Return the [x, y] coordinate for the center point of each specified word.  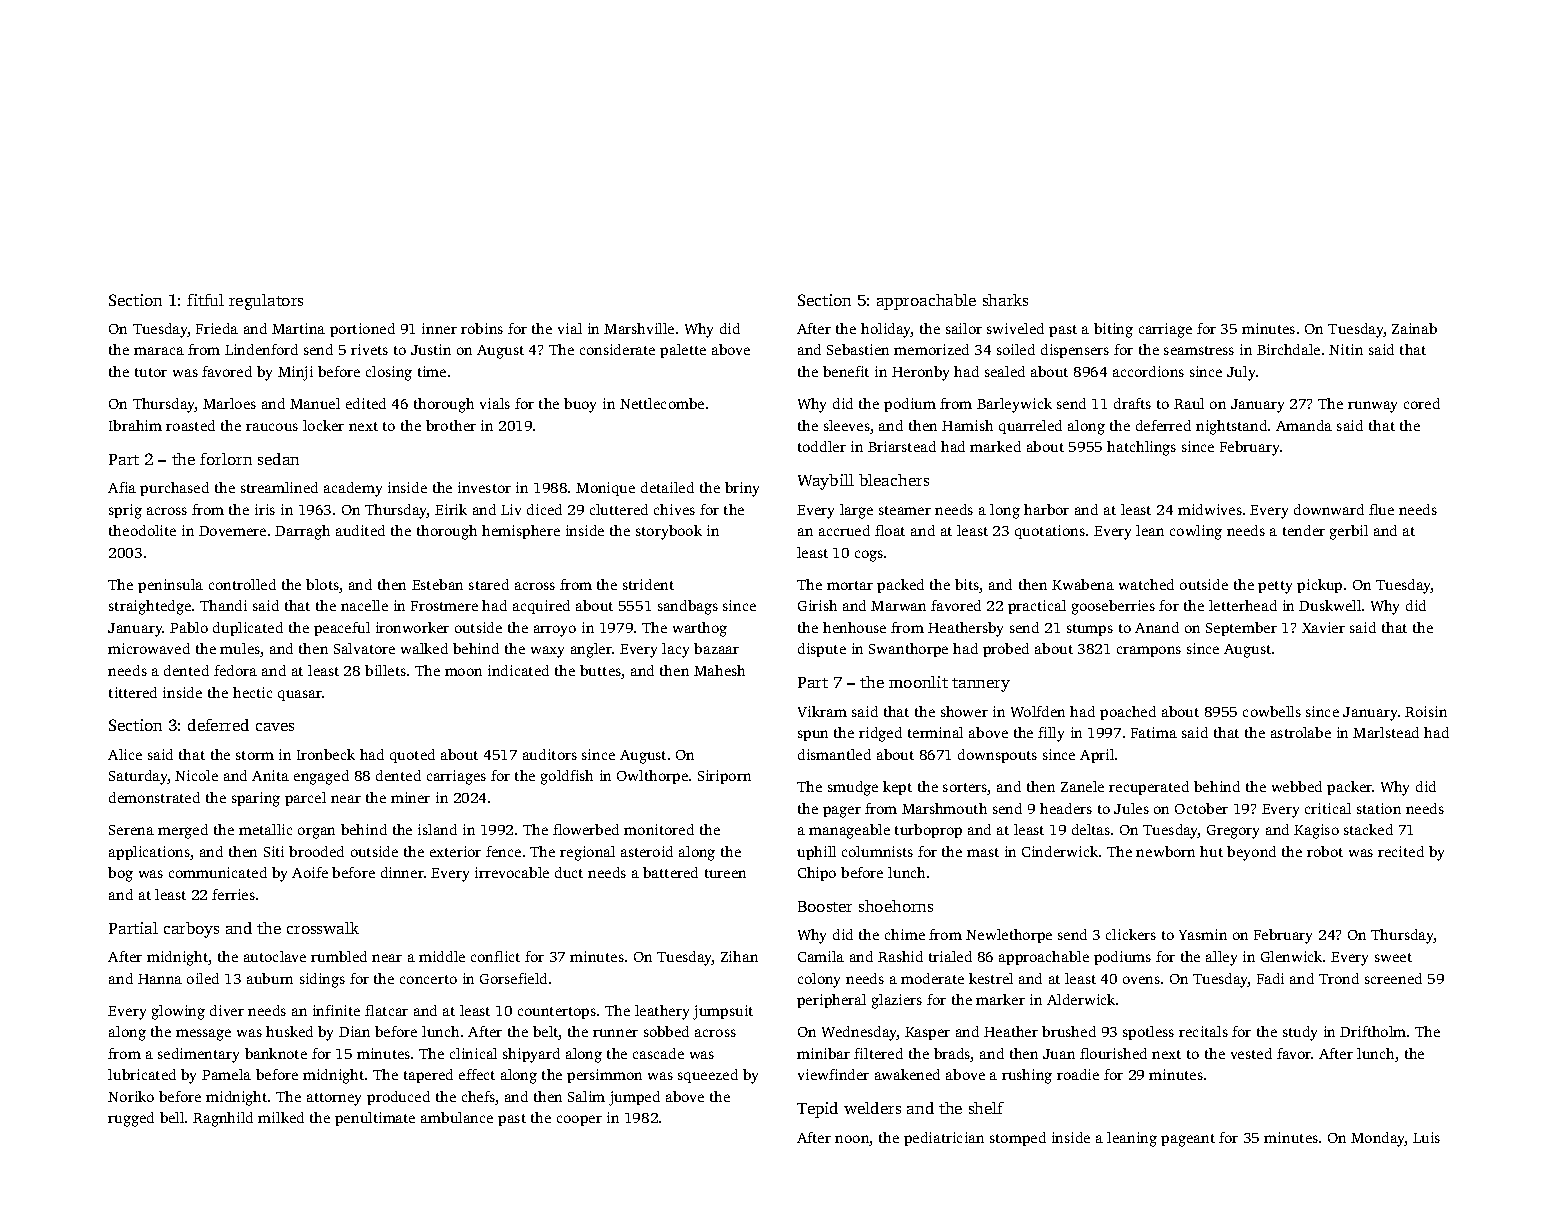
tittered [133, 692]
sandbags [688, 607]
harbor [1046, 509]
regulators [266, 302]
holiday [886, 330]
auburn [270, 978]
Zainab [1414, 328]
